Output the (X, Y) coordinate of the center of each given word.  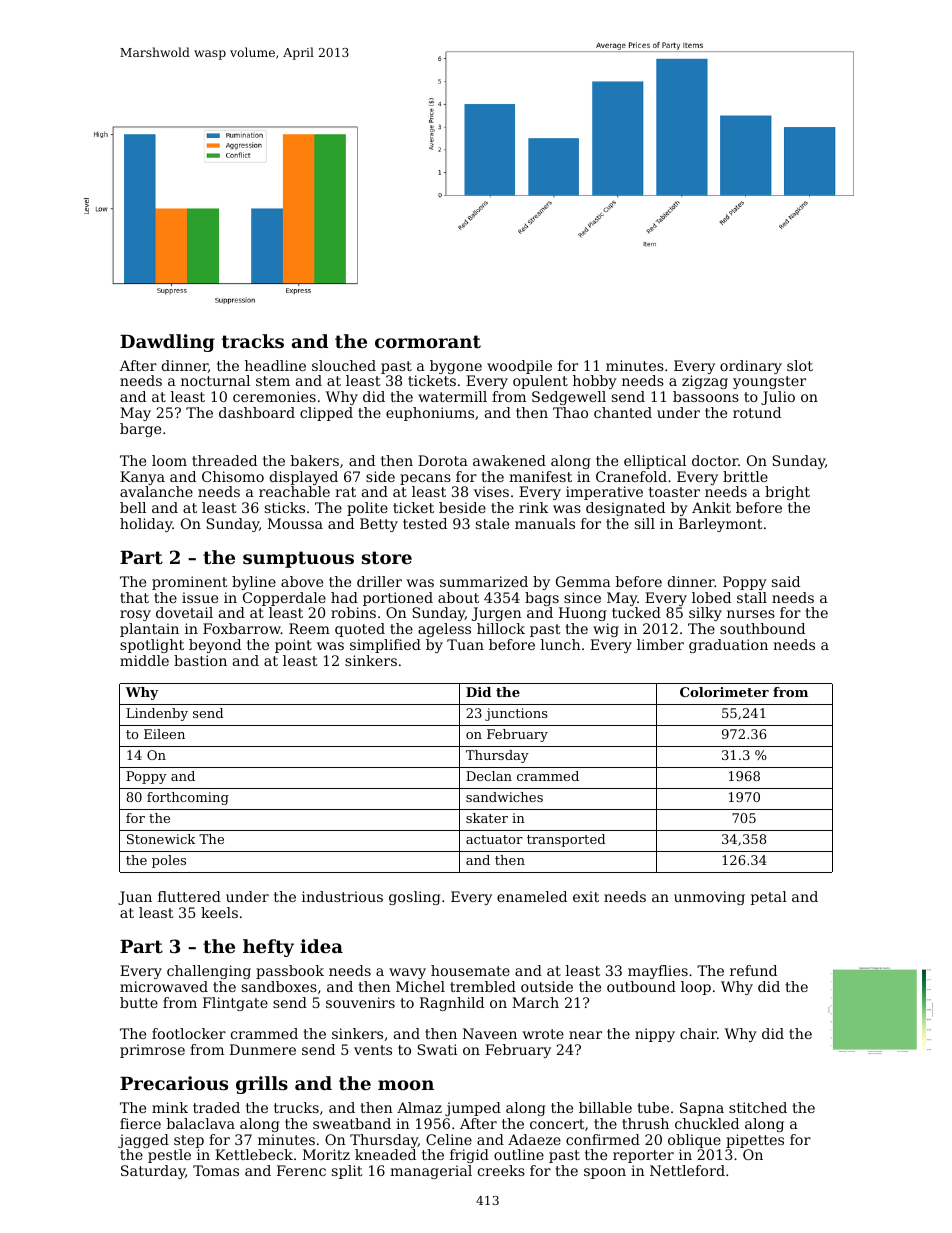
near (585, 1035)
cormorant (428, 341)
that (134, 597)
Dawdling (167, 343)
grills (262, 1085)
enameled (532, 896)
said (786, 581)
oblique (694, 1141)
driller (379, 581)
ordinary (751, 367)
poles (169, 861)
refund (753, 970)
